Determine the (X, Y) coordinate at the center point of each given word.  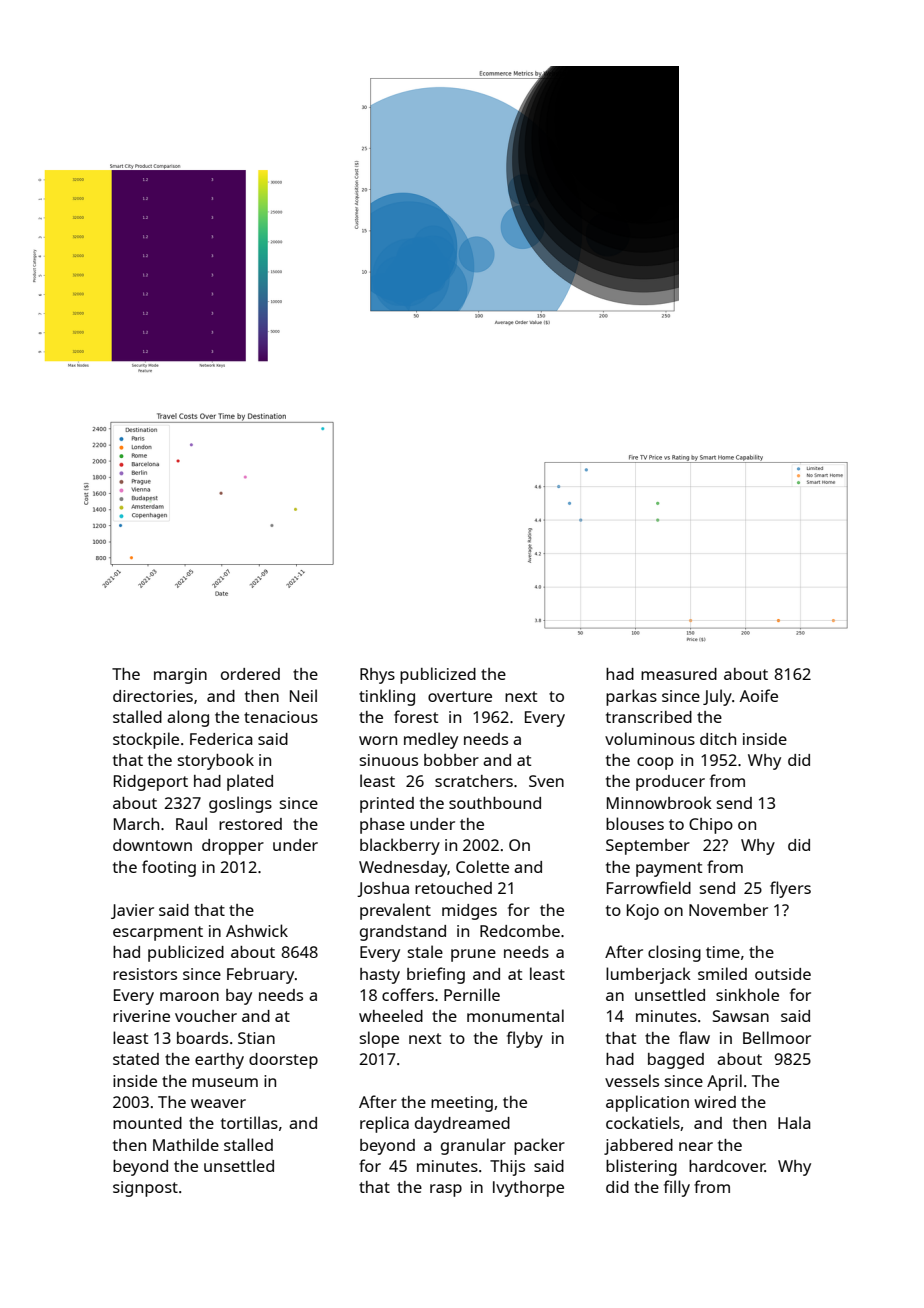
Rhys (377, 676)
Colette (482, 866)
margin (180, 676)
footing (169, 868)
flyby (525, 1039)
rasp (446, 1190)
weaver (218, 1103)
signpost (145, 1189)
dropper (233, 847)
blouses (635, 823)
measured (679, 674)
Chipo (711, 826)
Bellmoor (777, 1037)
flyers (790, 889)
